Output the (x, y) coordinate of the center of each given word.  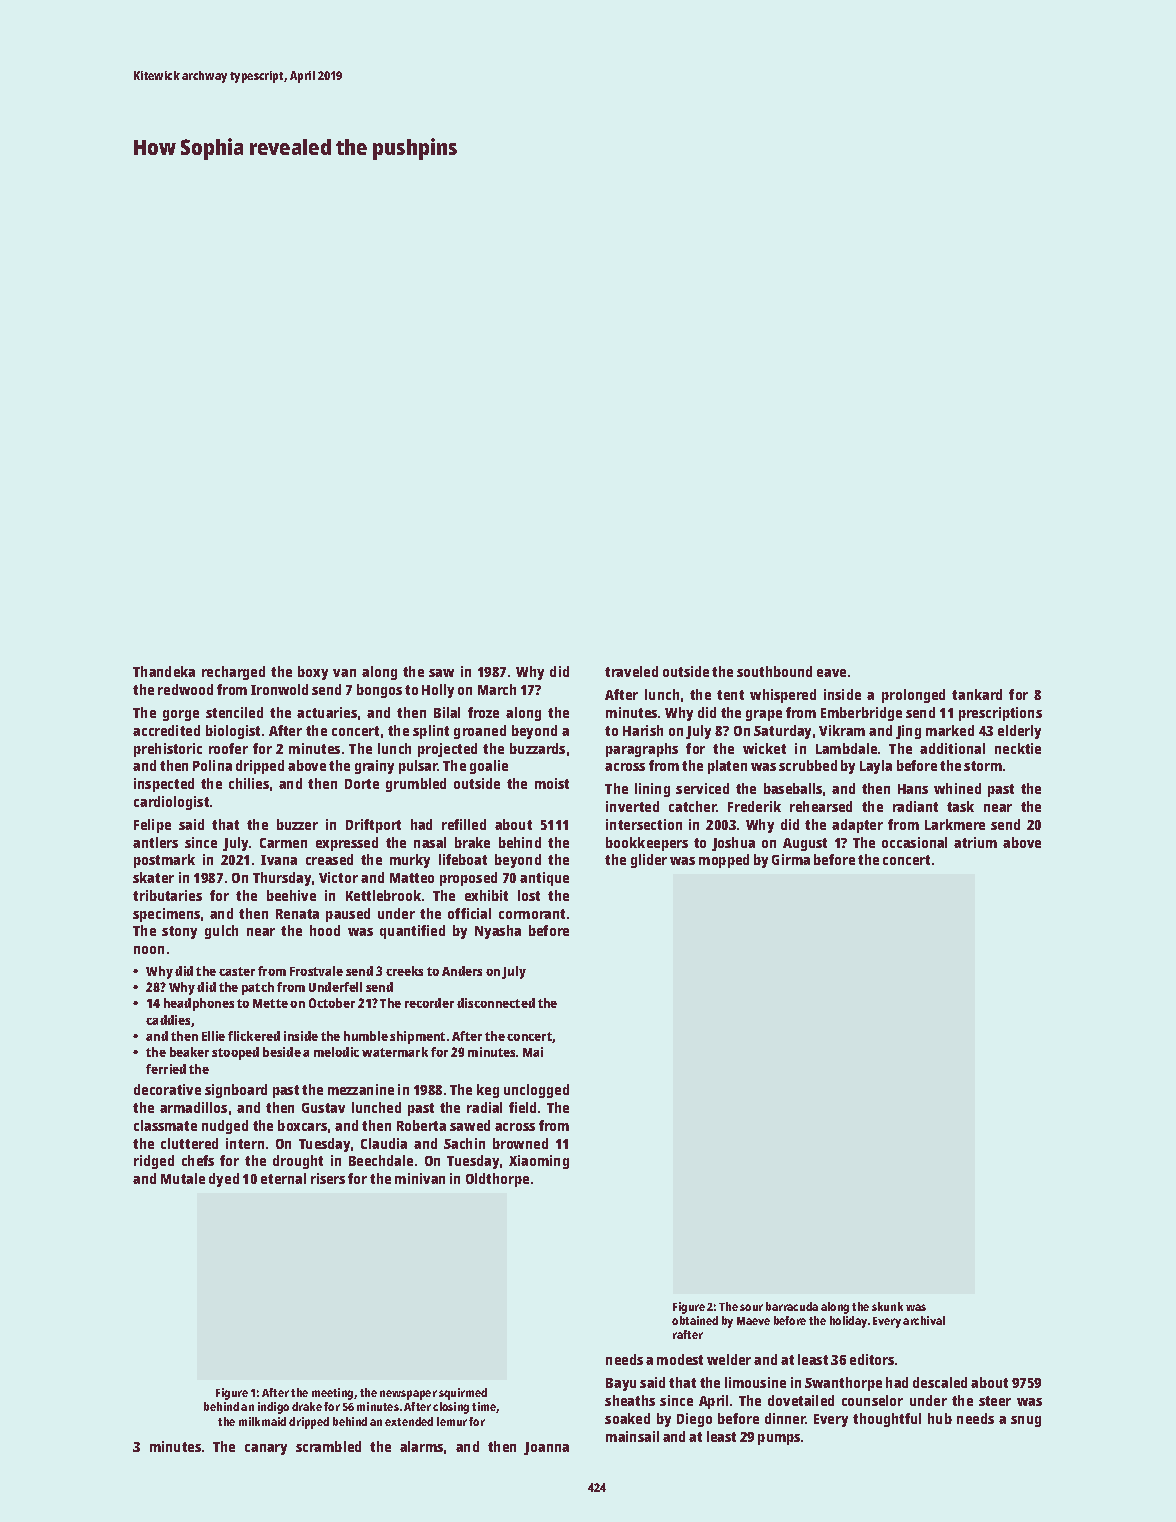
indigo (273, 1408)
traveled (631, 671)
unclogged (536, 1091)
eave (831, 673)
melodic (336, 1052)
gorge (181, 715)
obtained (695, 1320)
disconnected (496, 1003)
